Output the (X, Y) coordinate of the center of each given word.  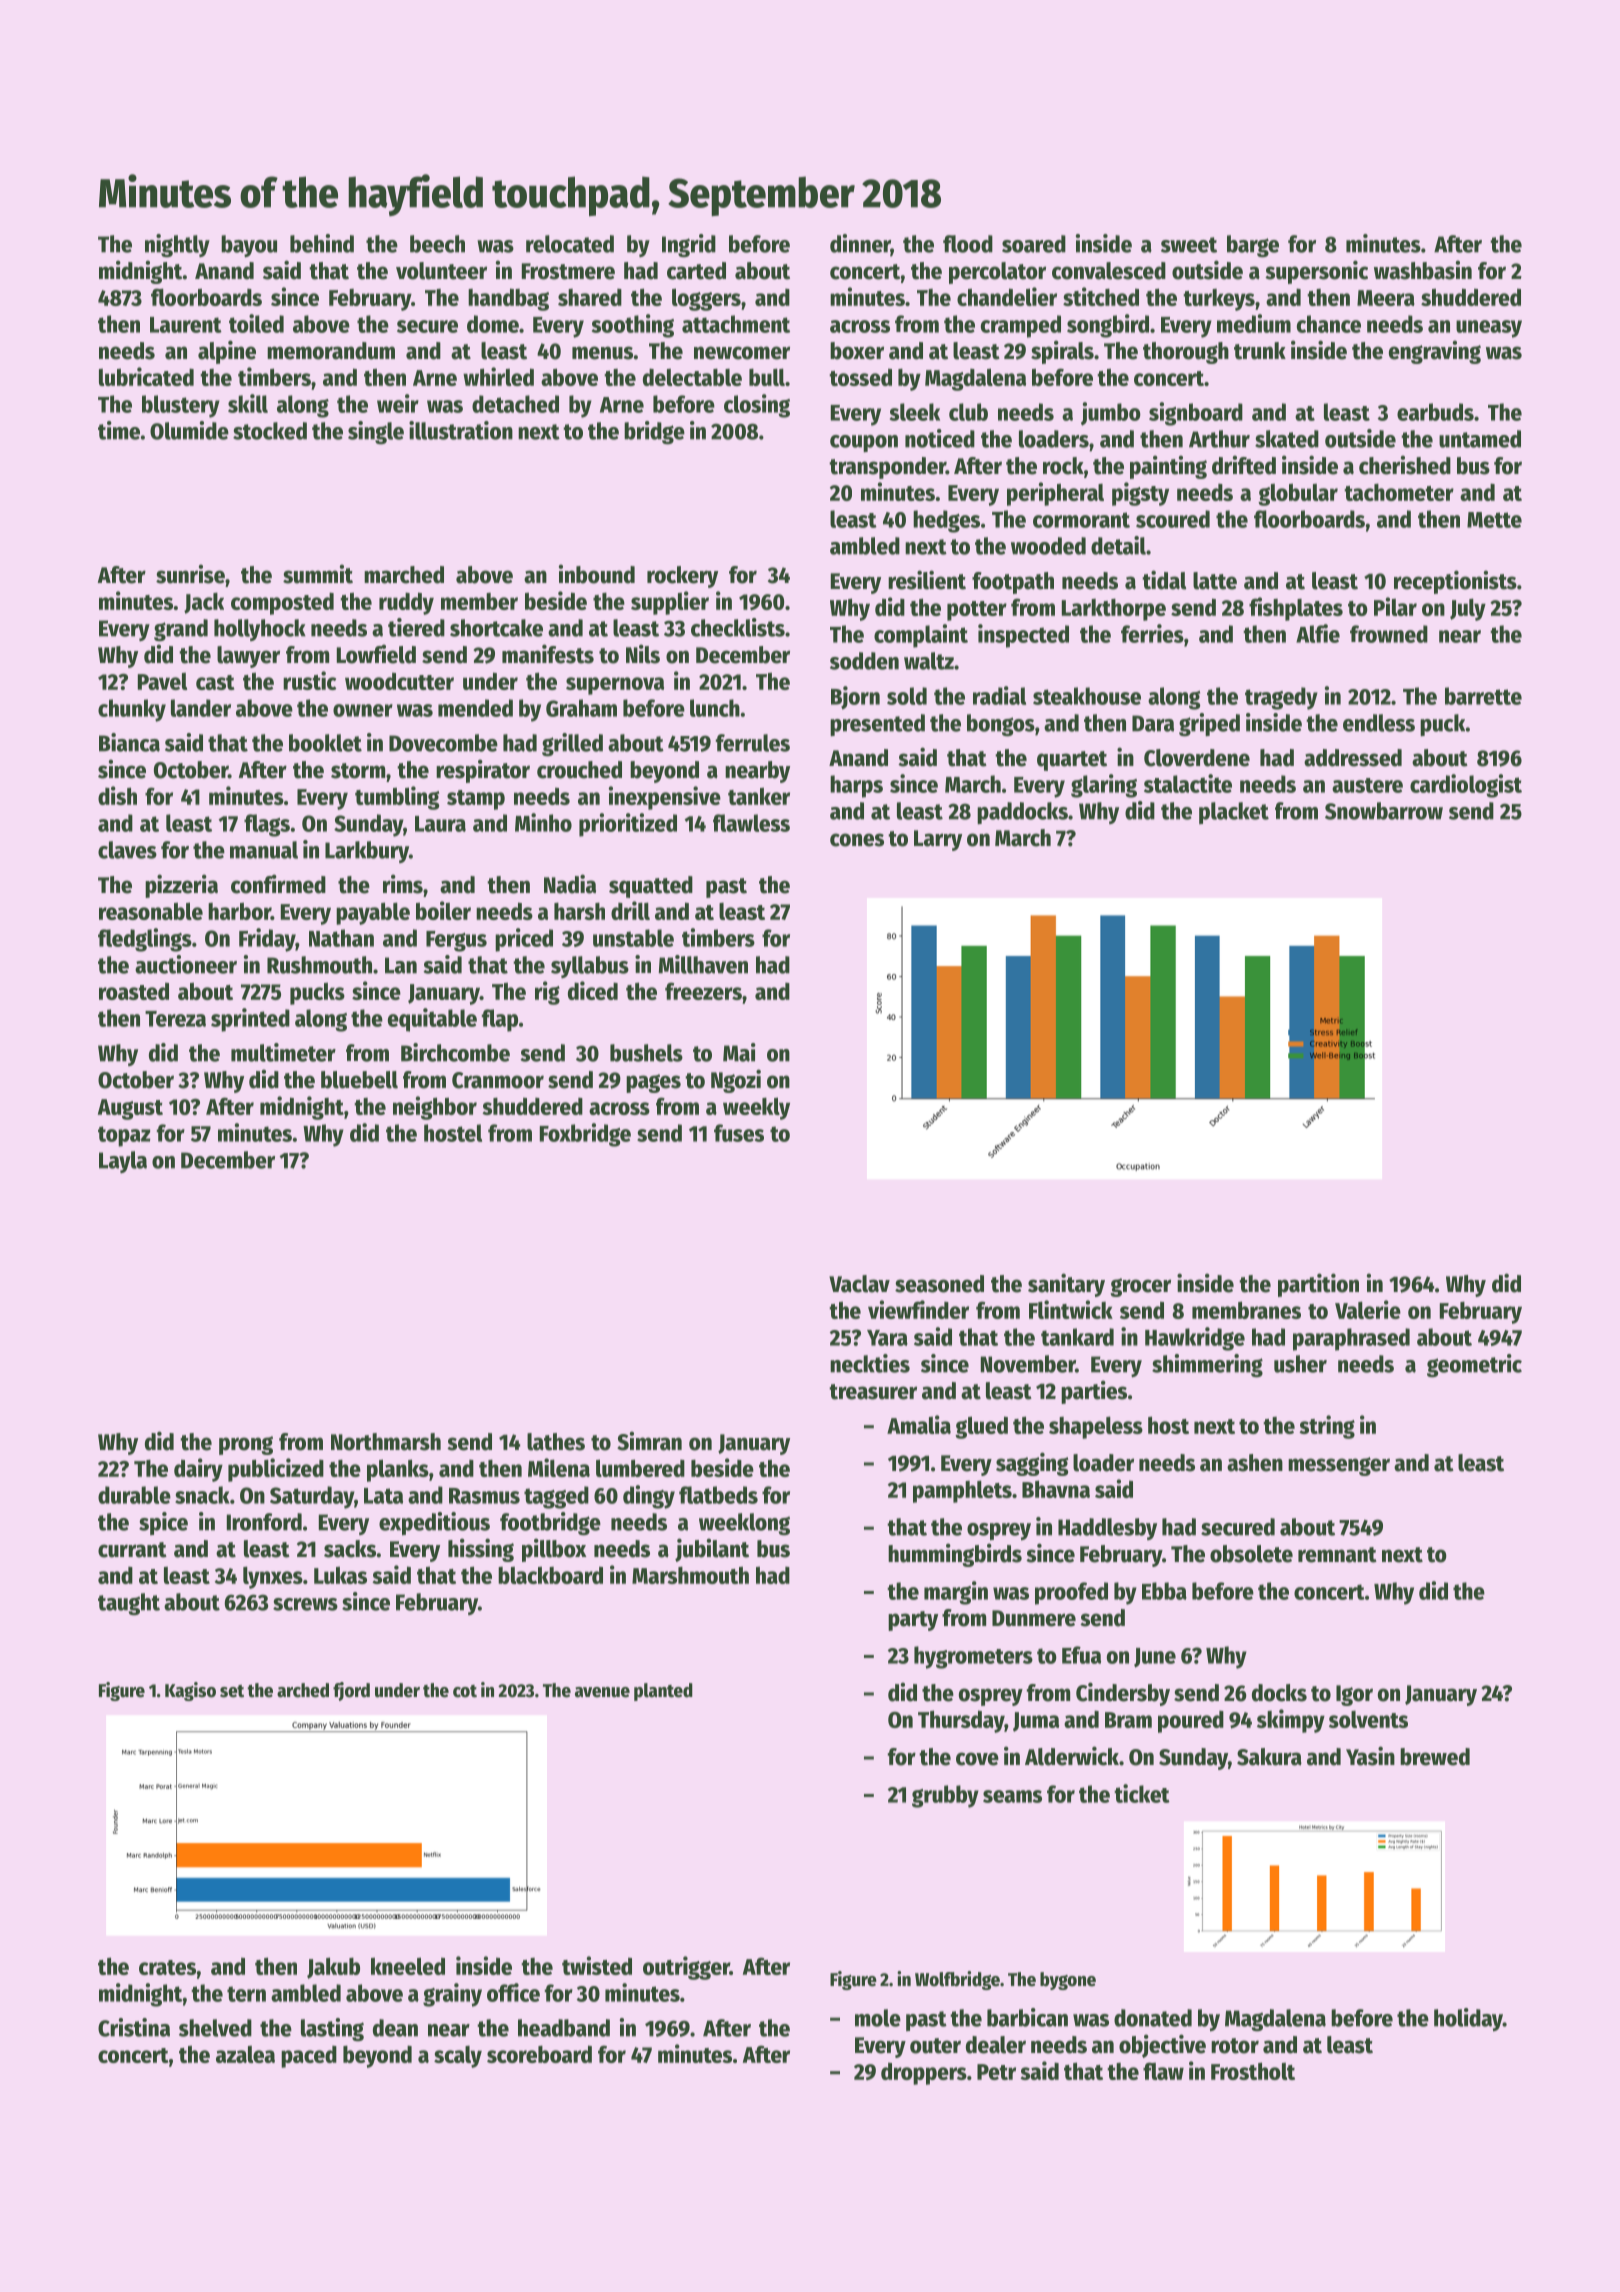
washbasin (1423, 270)
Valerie (1368, 1309)
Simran (649, 1441)
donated (1153, 2018)
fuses (739, 1133)
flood (968, 244)
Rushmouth (319, 965)
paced (309, 2057)
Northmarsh (386, 1442)
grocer (1140, 1287)
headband (564, 2028)
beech (437, 244)
